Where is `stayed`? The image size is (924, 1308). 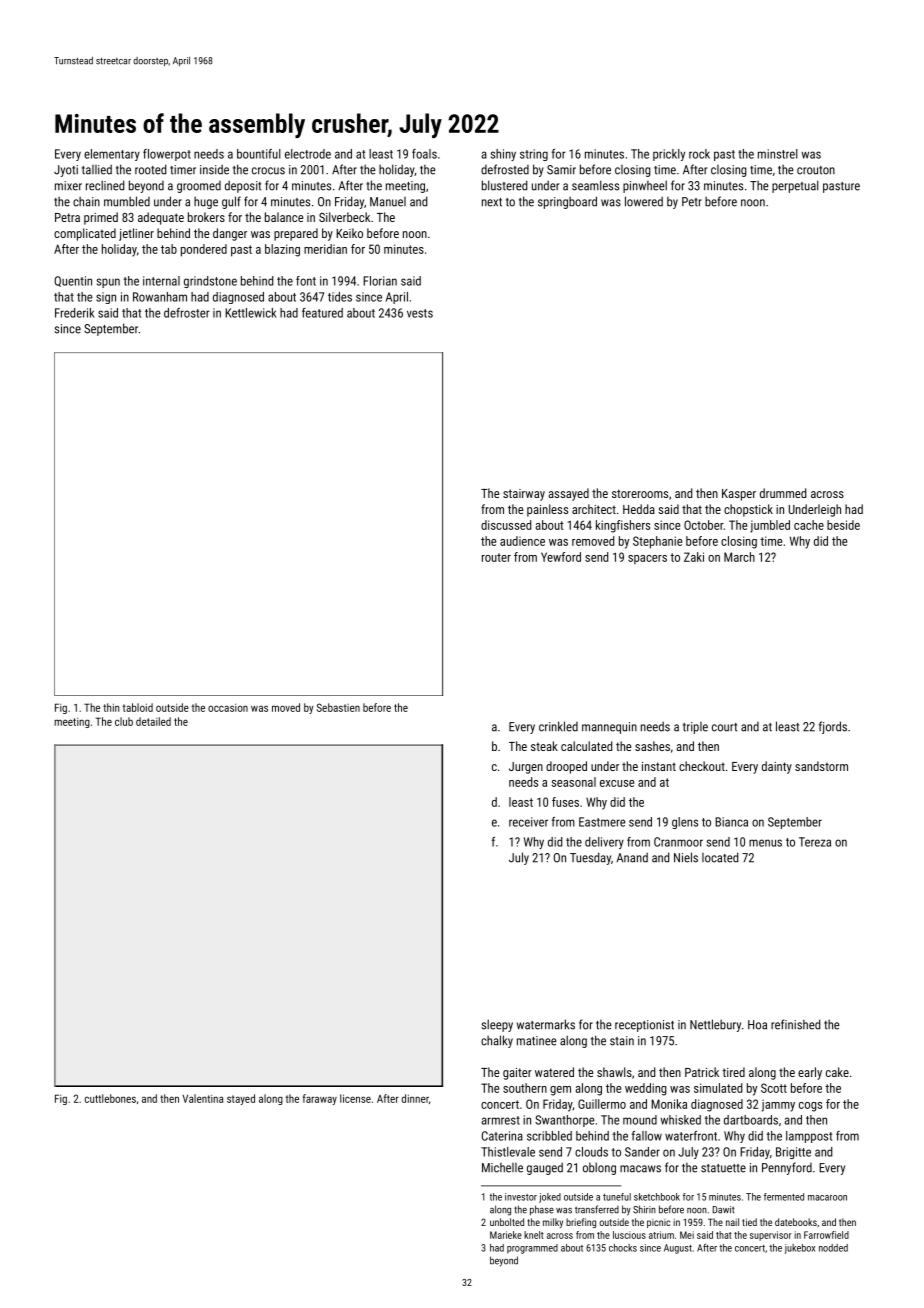 stayed is located at coordinates (241, 1099).
